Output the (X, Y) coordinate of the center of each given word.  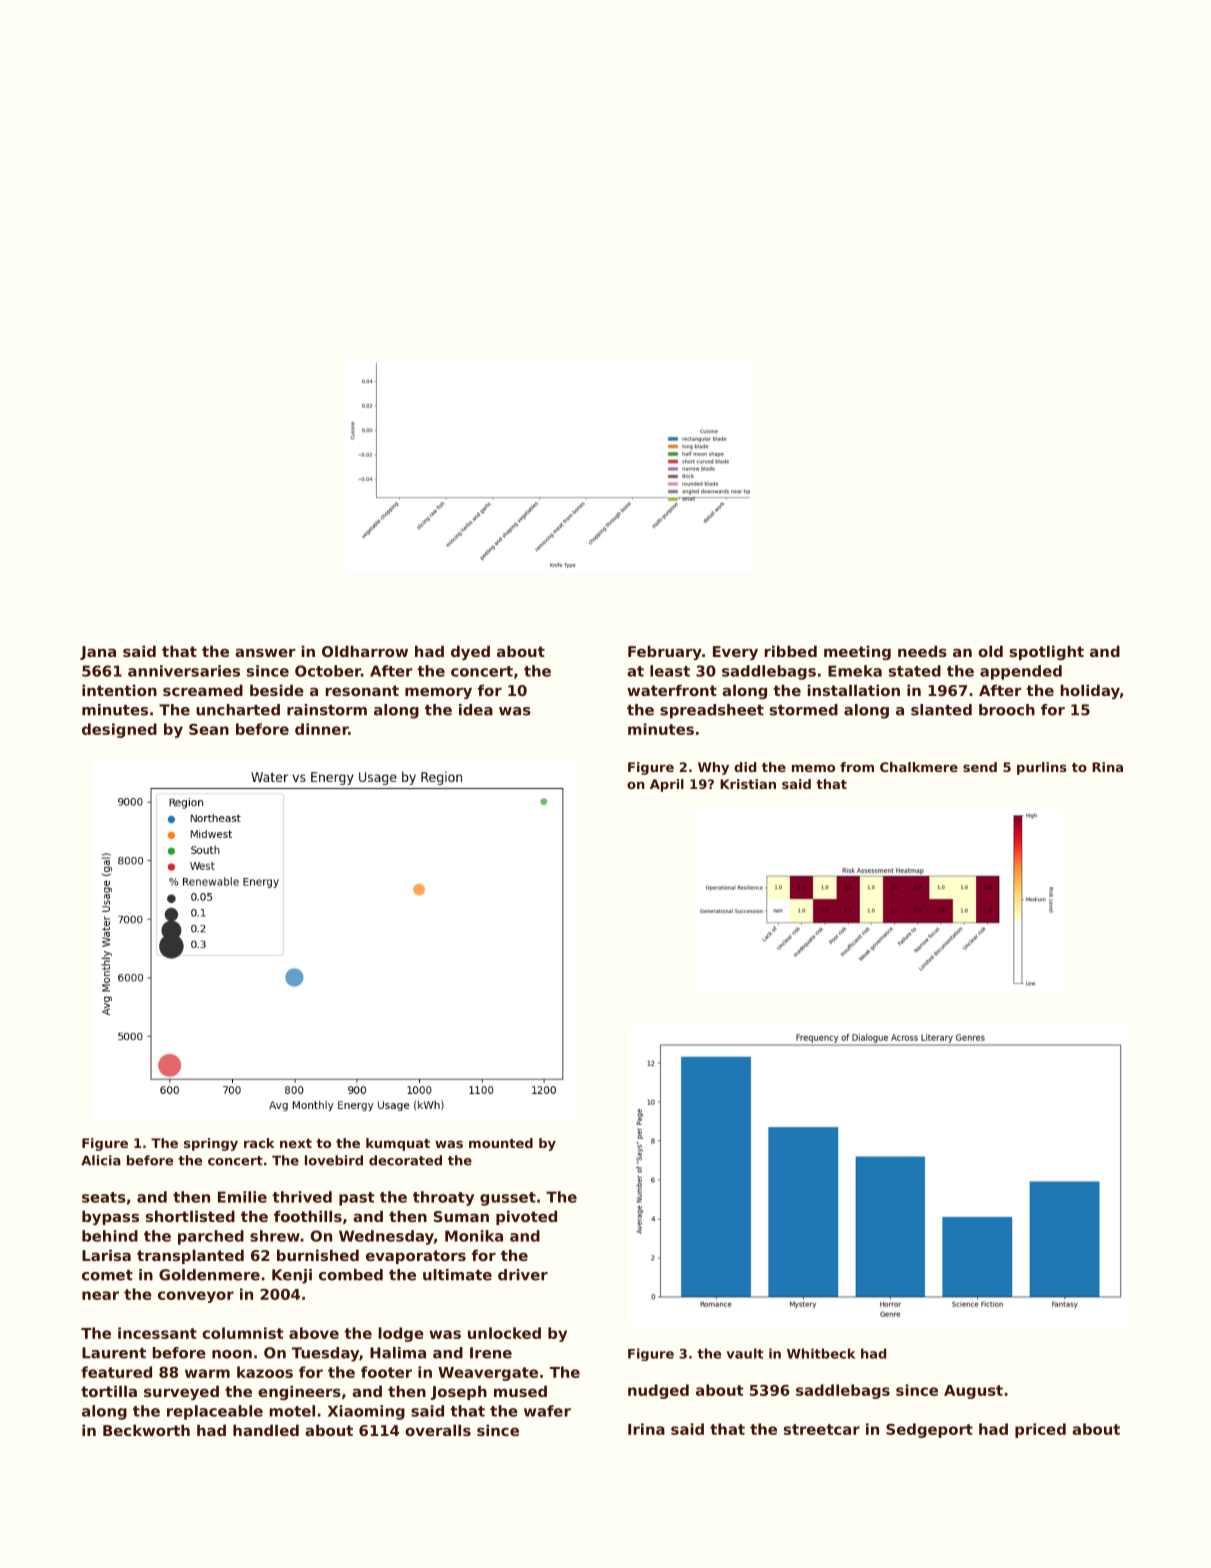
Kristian (748, 784)
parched (211, 1237)
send (980, 767)
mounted (501, 1143)
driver (523, 1275)
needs (922, 651)
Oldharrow (365, 651)
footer (386, 1372)
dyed (470, 652)
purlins (1042, 768)
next (296, 1143)
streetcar (822, 1429)
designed (119, 730)
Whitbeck (821, 1353)
